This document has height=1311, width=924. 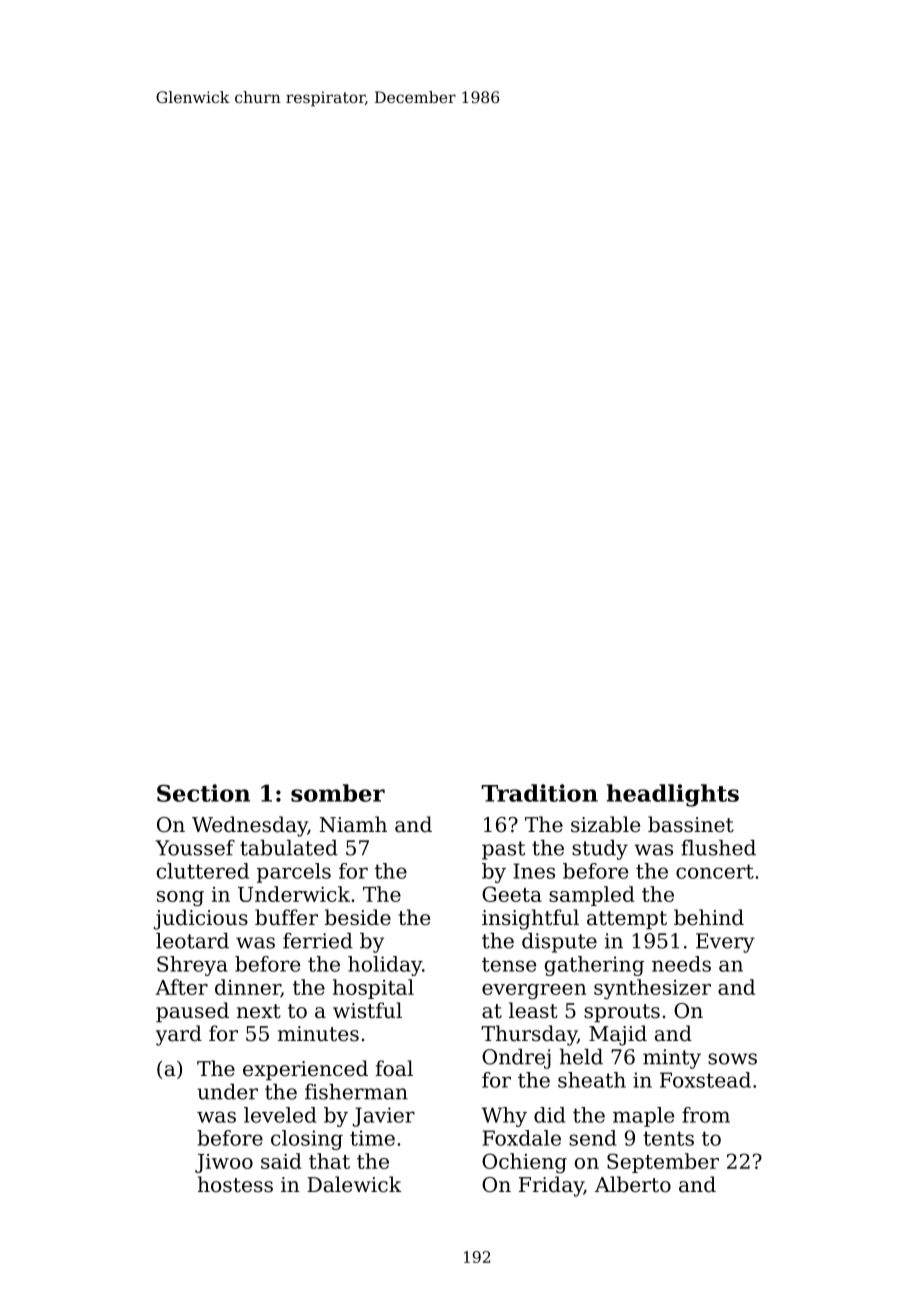 What do you see at coordinates (718, 848) in the document?
I see `flushed` at bounding box center [718, 848].
